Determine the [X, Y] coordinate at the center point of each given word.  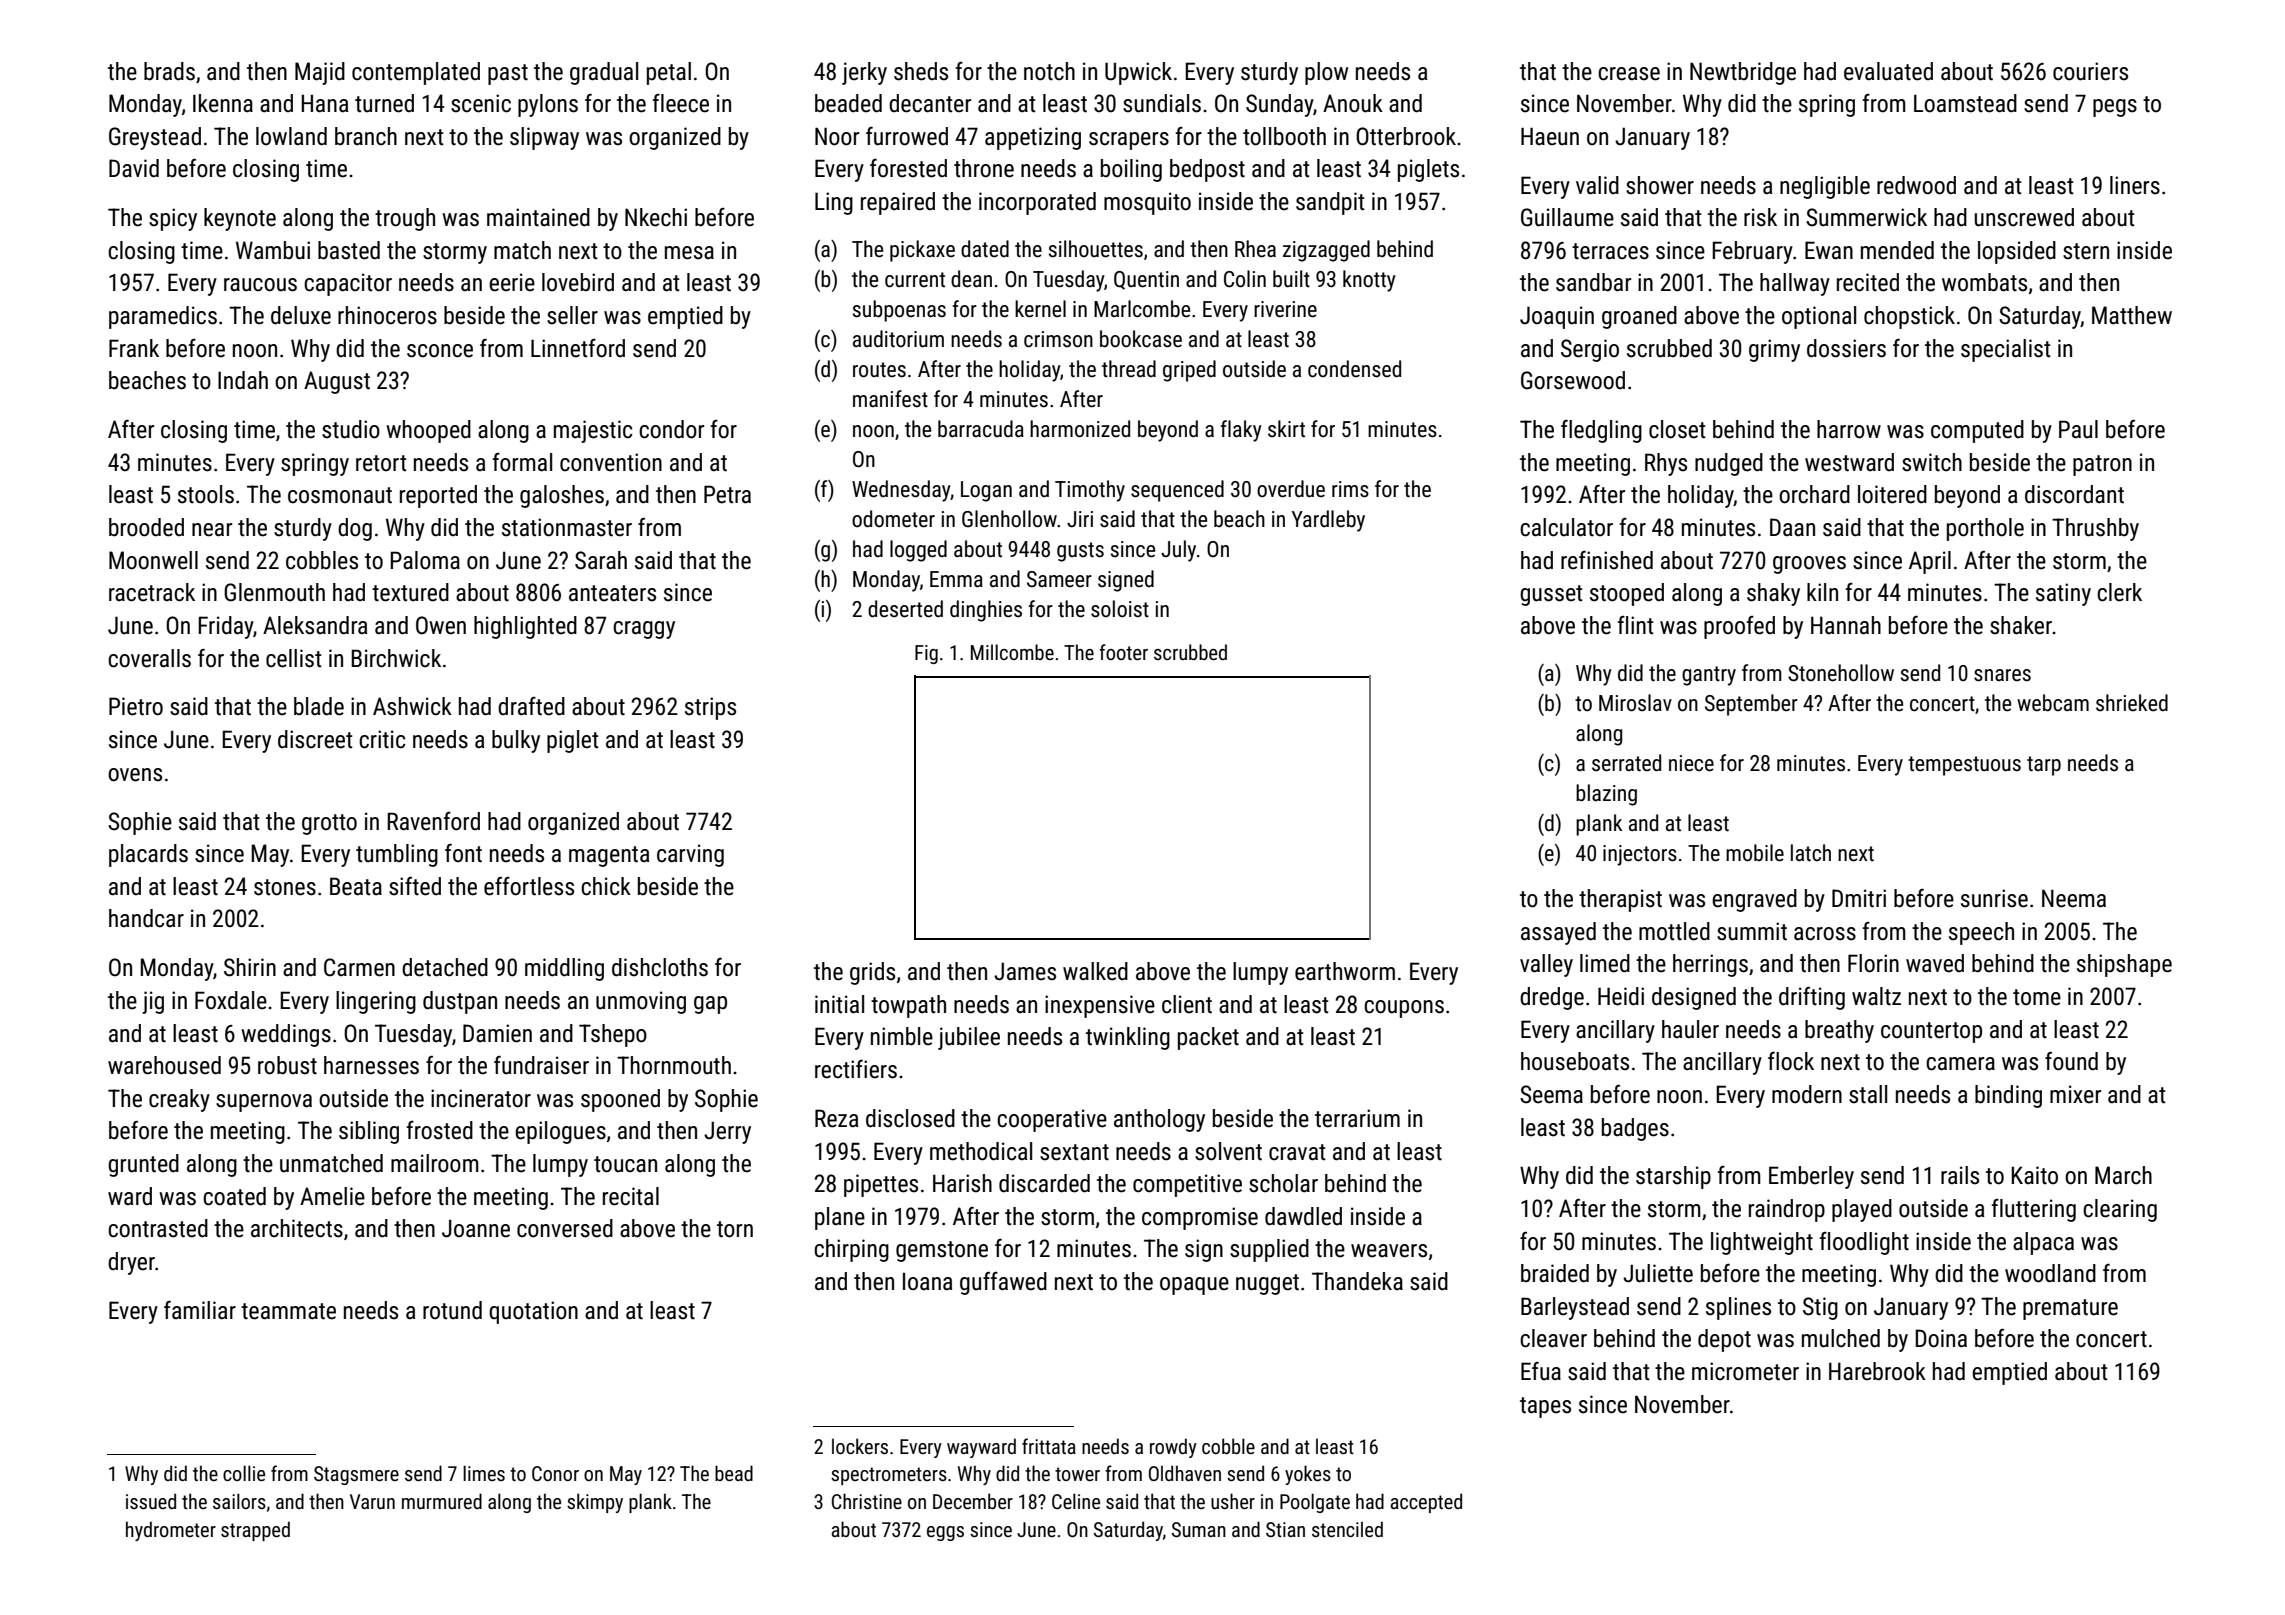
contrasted [158, 1228]
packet [1208, 1038]
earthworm [1345, 971]
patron [2102, 465]
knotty [1369, 281]
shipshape [2124, 965]
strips [710, 708]
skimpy [595, 1503]
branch [366, 136]
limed [1605, 963]
